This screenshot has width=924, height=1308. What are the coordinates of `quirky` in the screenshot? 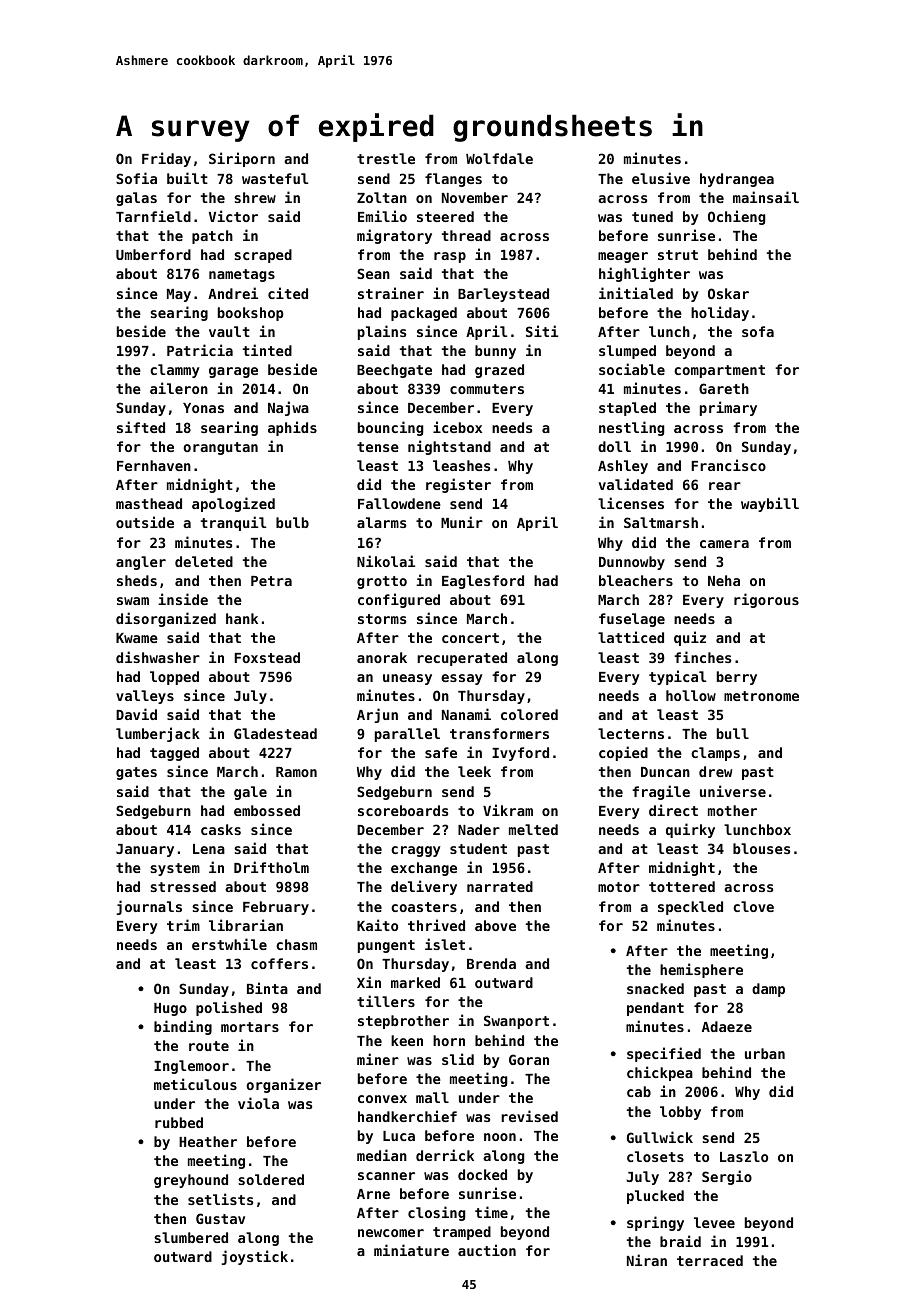 It's located at (690, 830).
